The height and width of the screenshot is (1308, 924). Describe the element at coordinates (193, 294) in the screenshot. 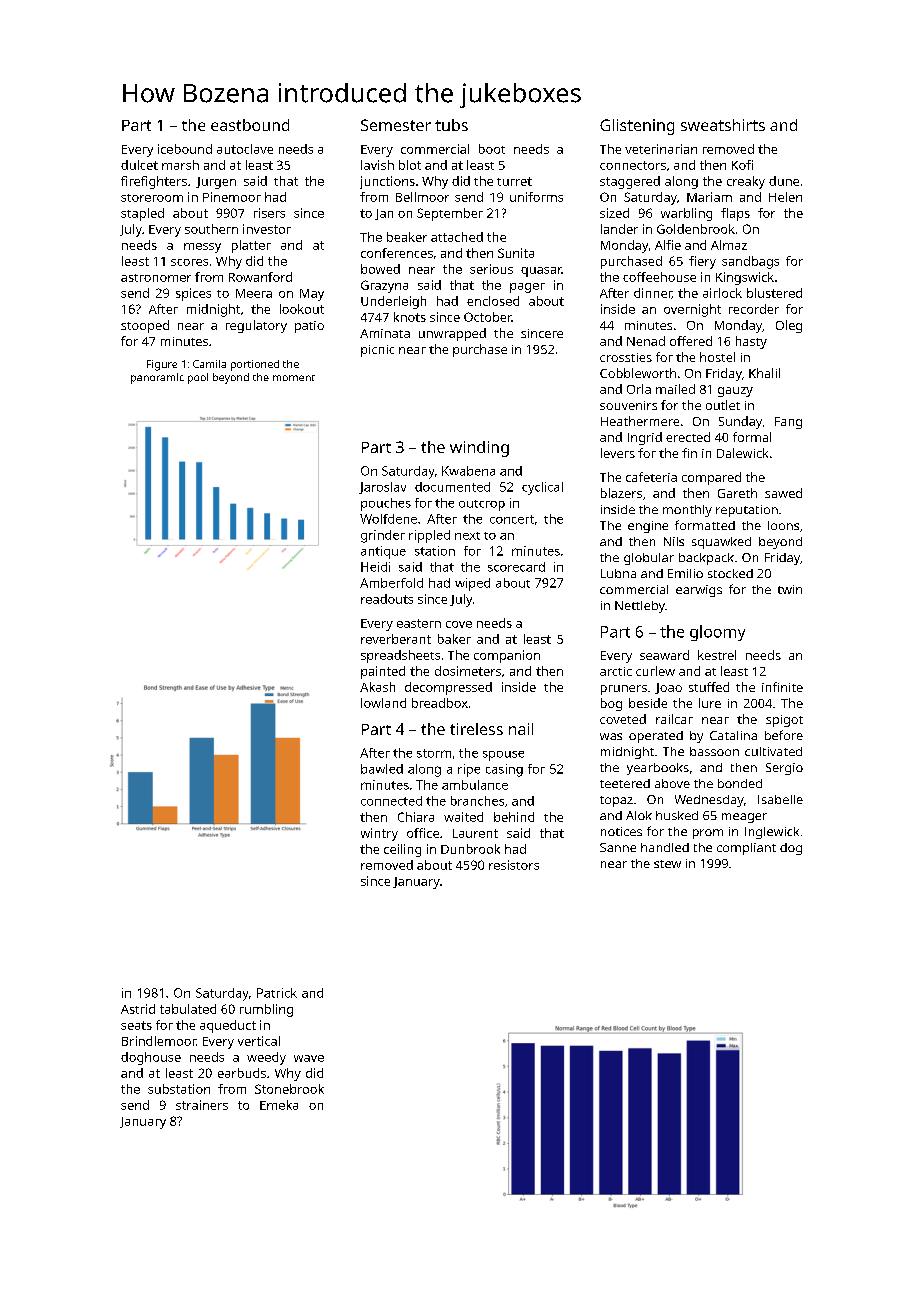

I see `spices` at that location.
